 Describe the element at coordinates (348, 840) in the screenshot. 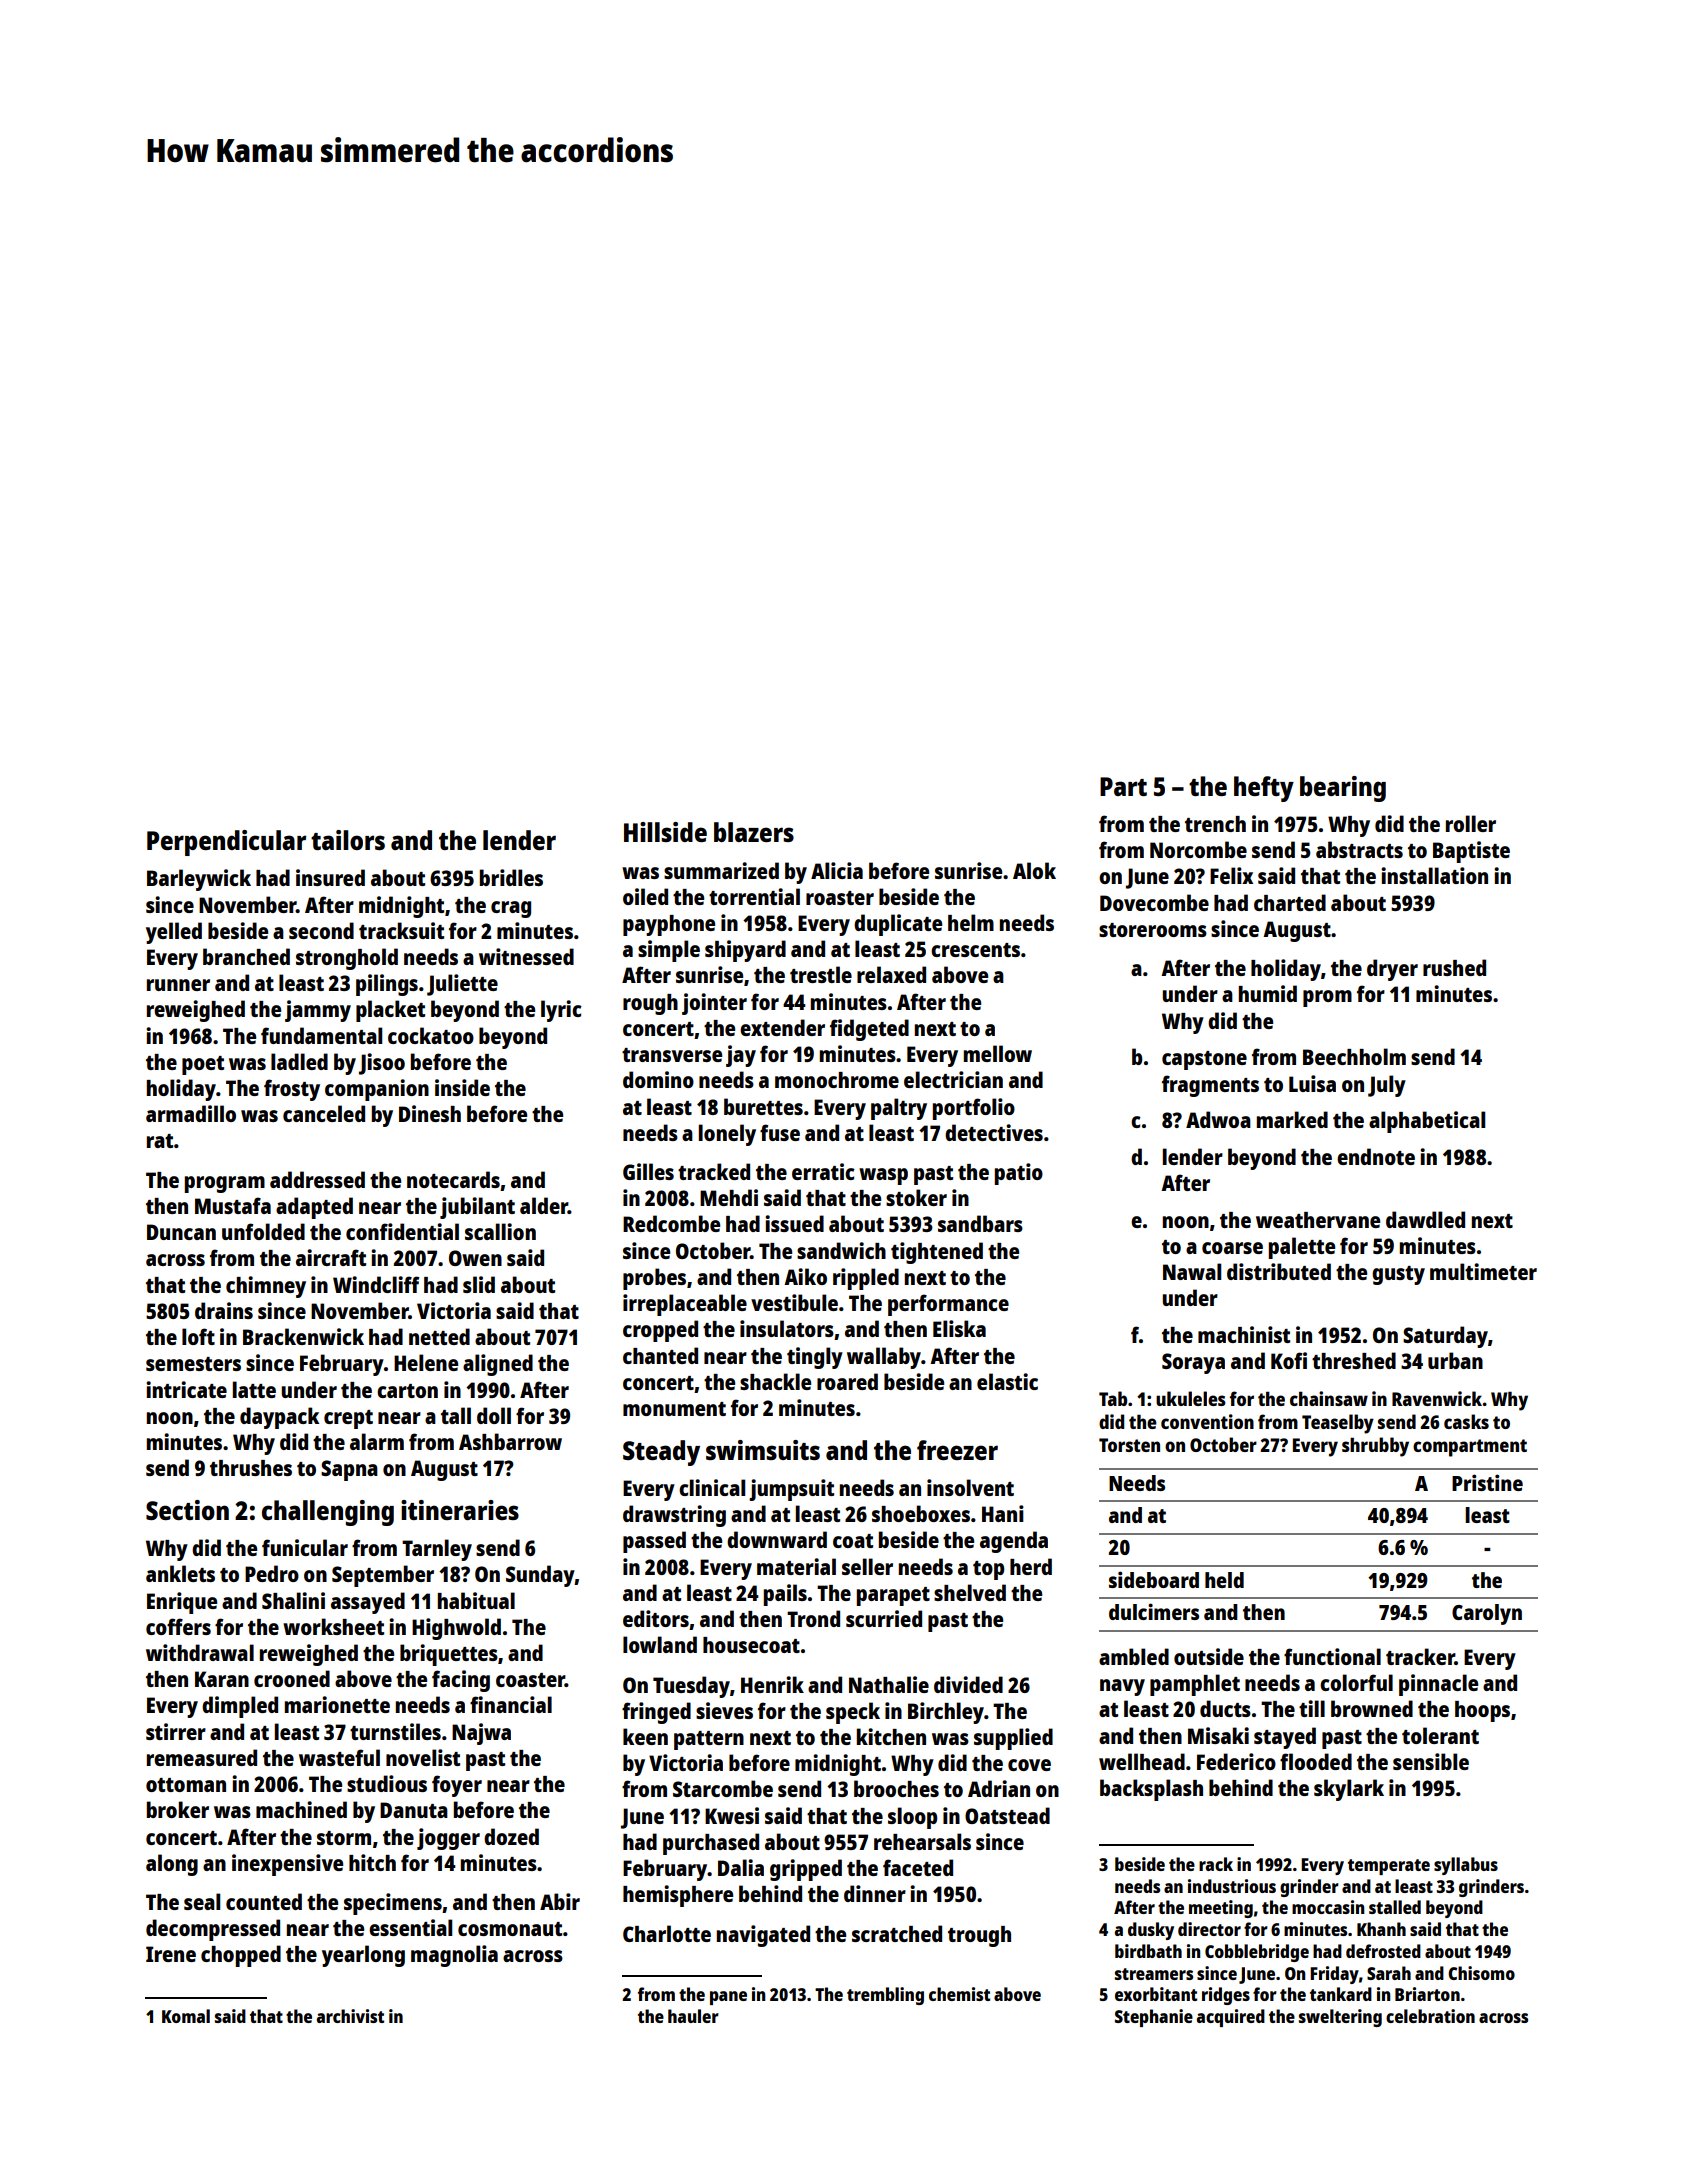

I see `tailors` at that location.
